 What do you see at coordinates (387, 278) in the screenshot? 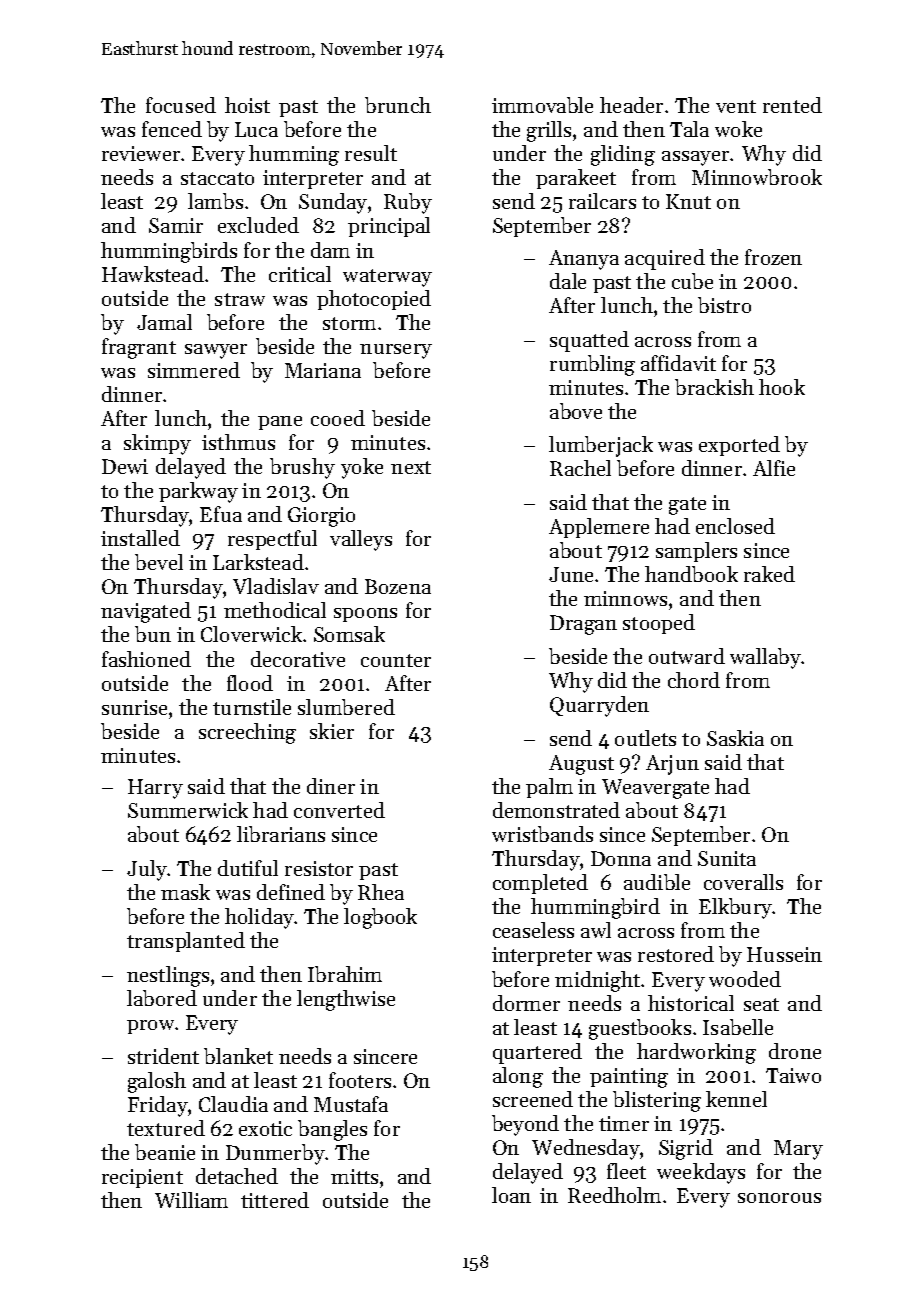
I see `waterway` at bounding box center [387, 278].
